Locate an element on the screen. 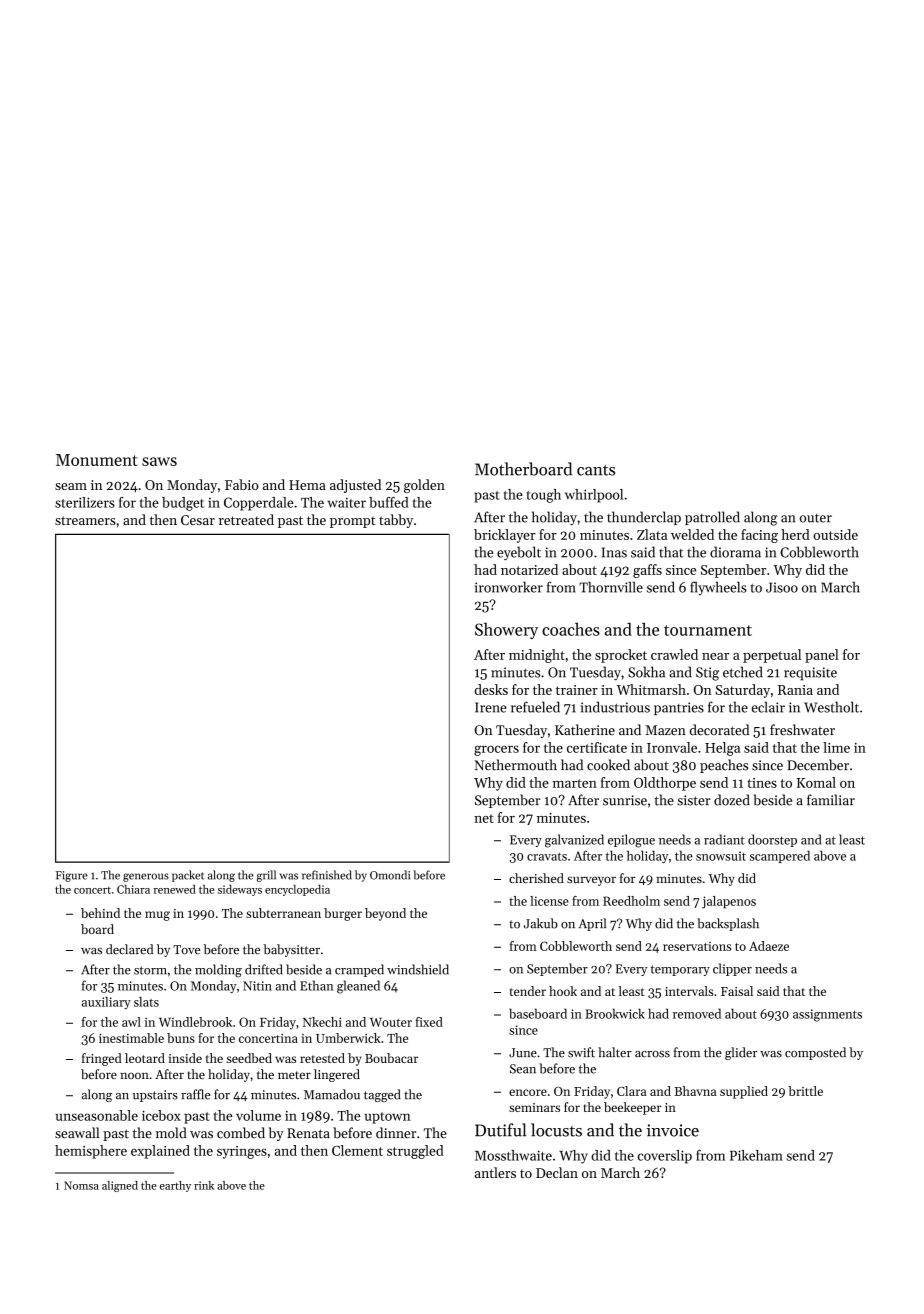 Image resolution: width=924 pixels, height=1314 pixels. Clement is located at coordinates (357, 1150).
